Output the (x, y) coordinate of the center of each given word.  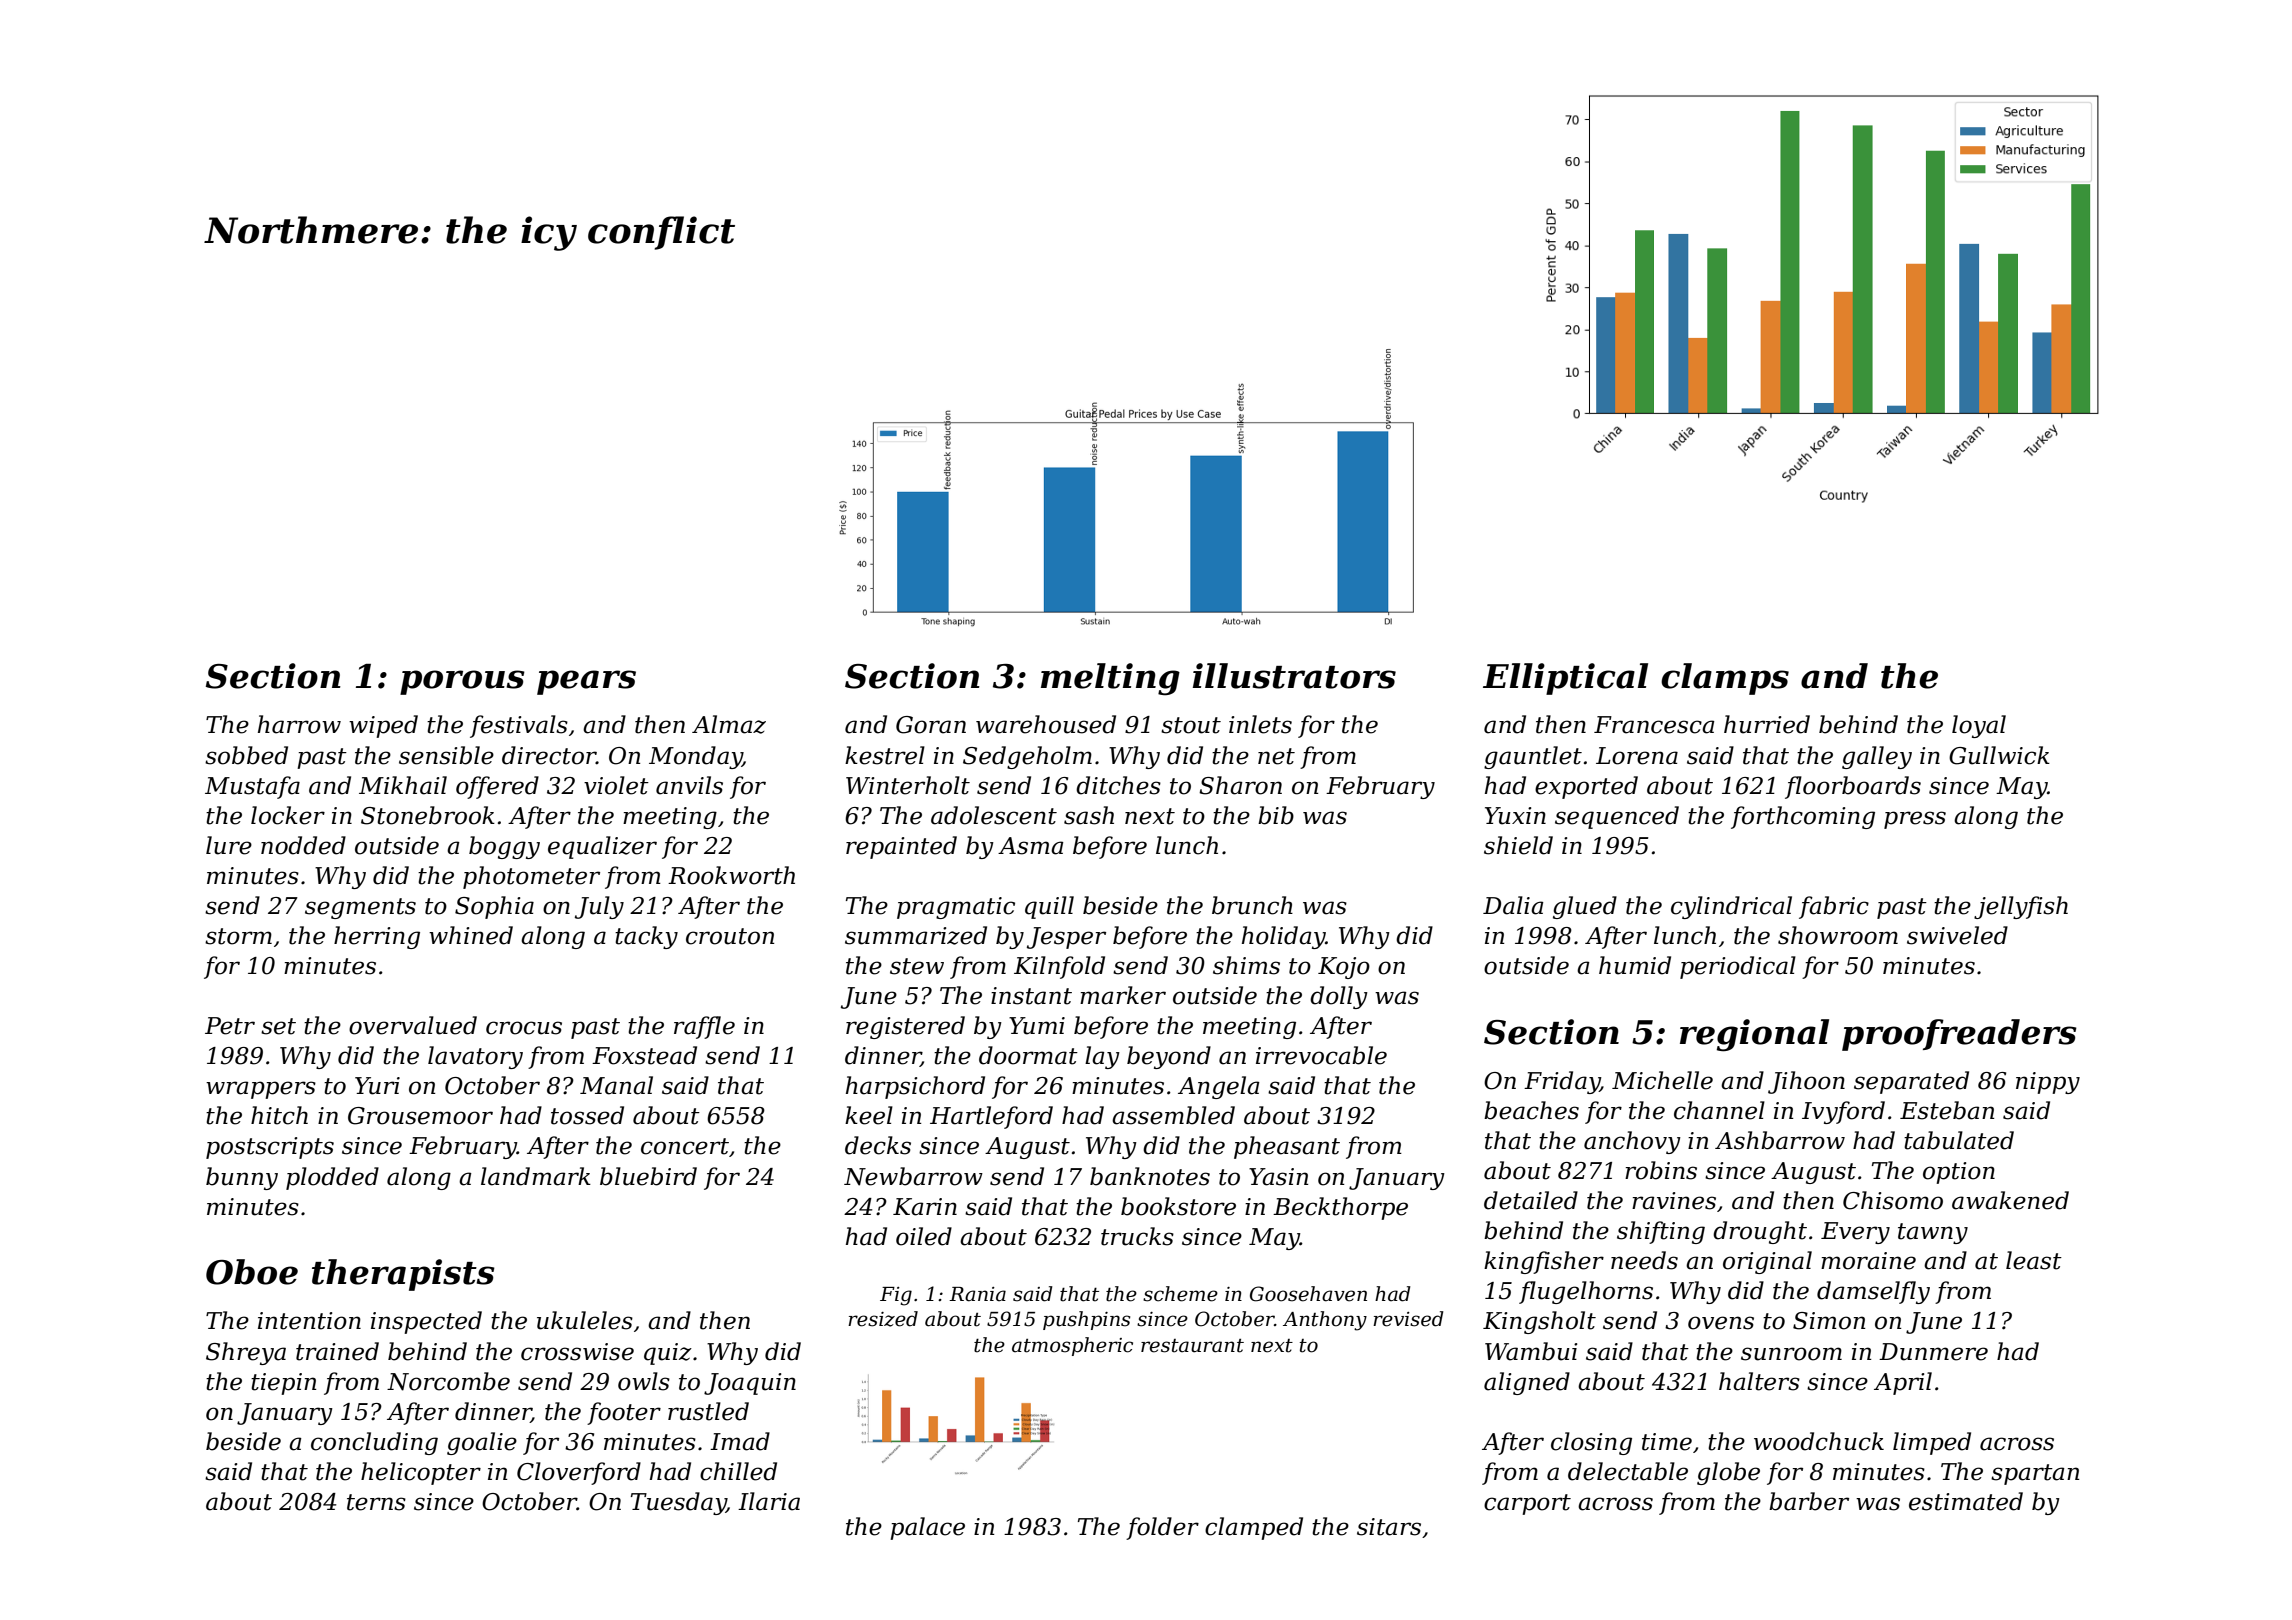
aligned (1527, 1383)
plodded (332, 1178)
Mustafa (252, 787)
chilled (738, 1471)
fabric (1834, 907)
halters (1759, 1381)
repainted (901, 847)
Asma (1031, 846)
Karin (925, 1207)
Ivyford (1843, 1112)
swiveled (1957, 935)
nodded (303, 845)
